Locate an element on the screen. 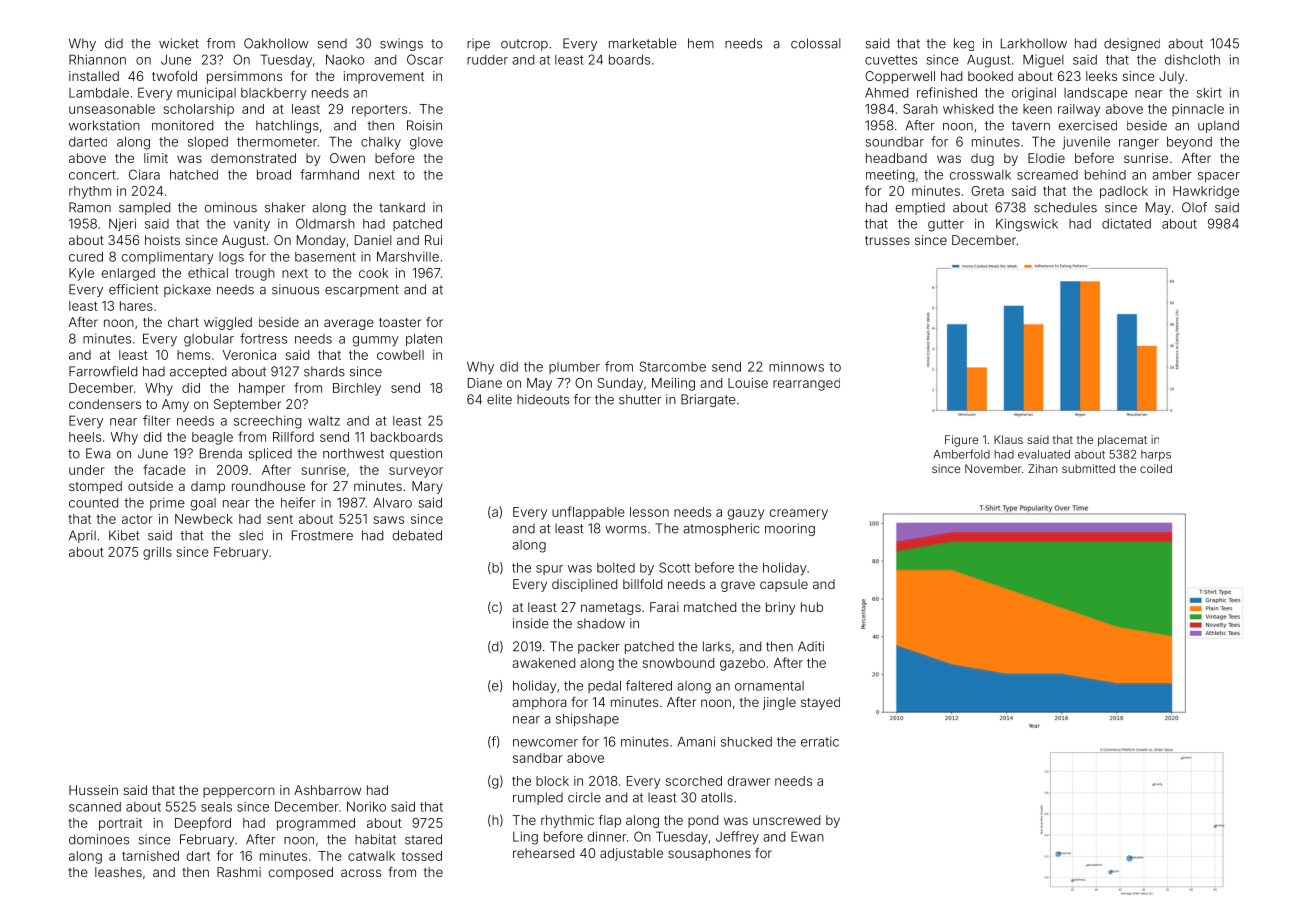 Image resolution: width=1308 pixels, height=924 pixels. awakened is located at coordinates (543, 663).
